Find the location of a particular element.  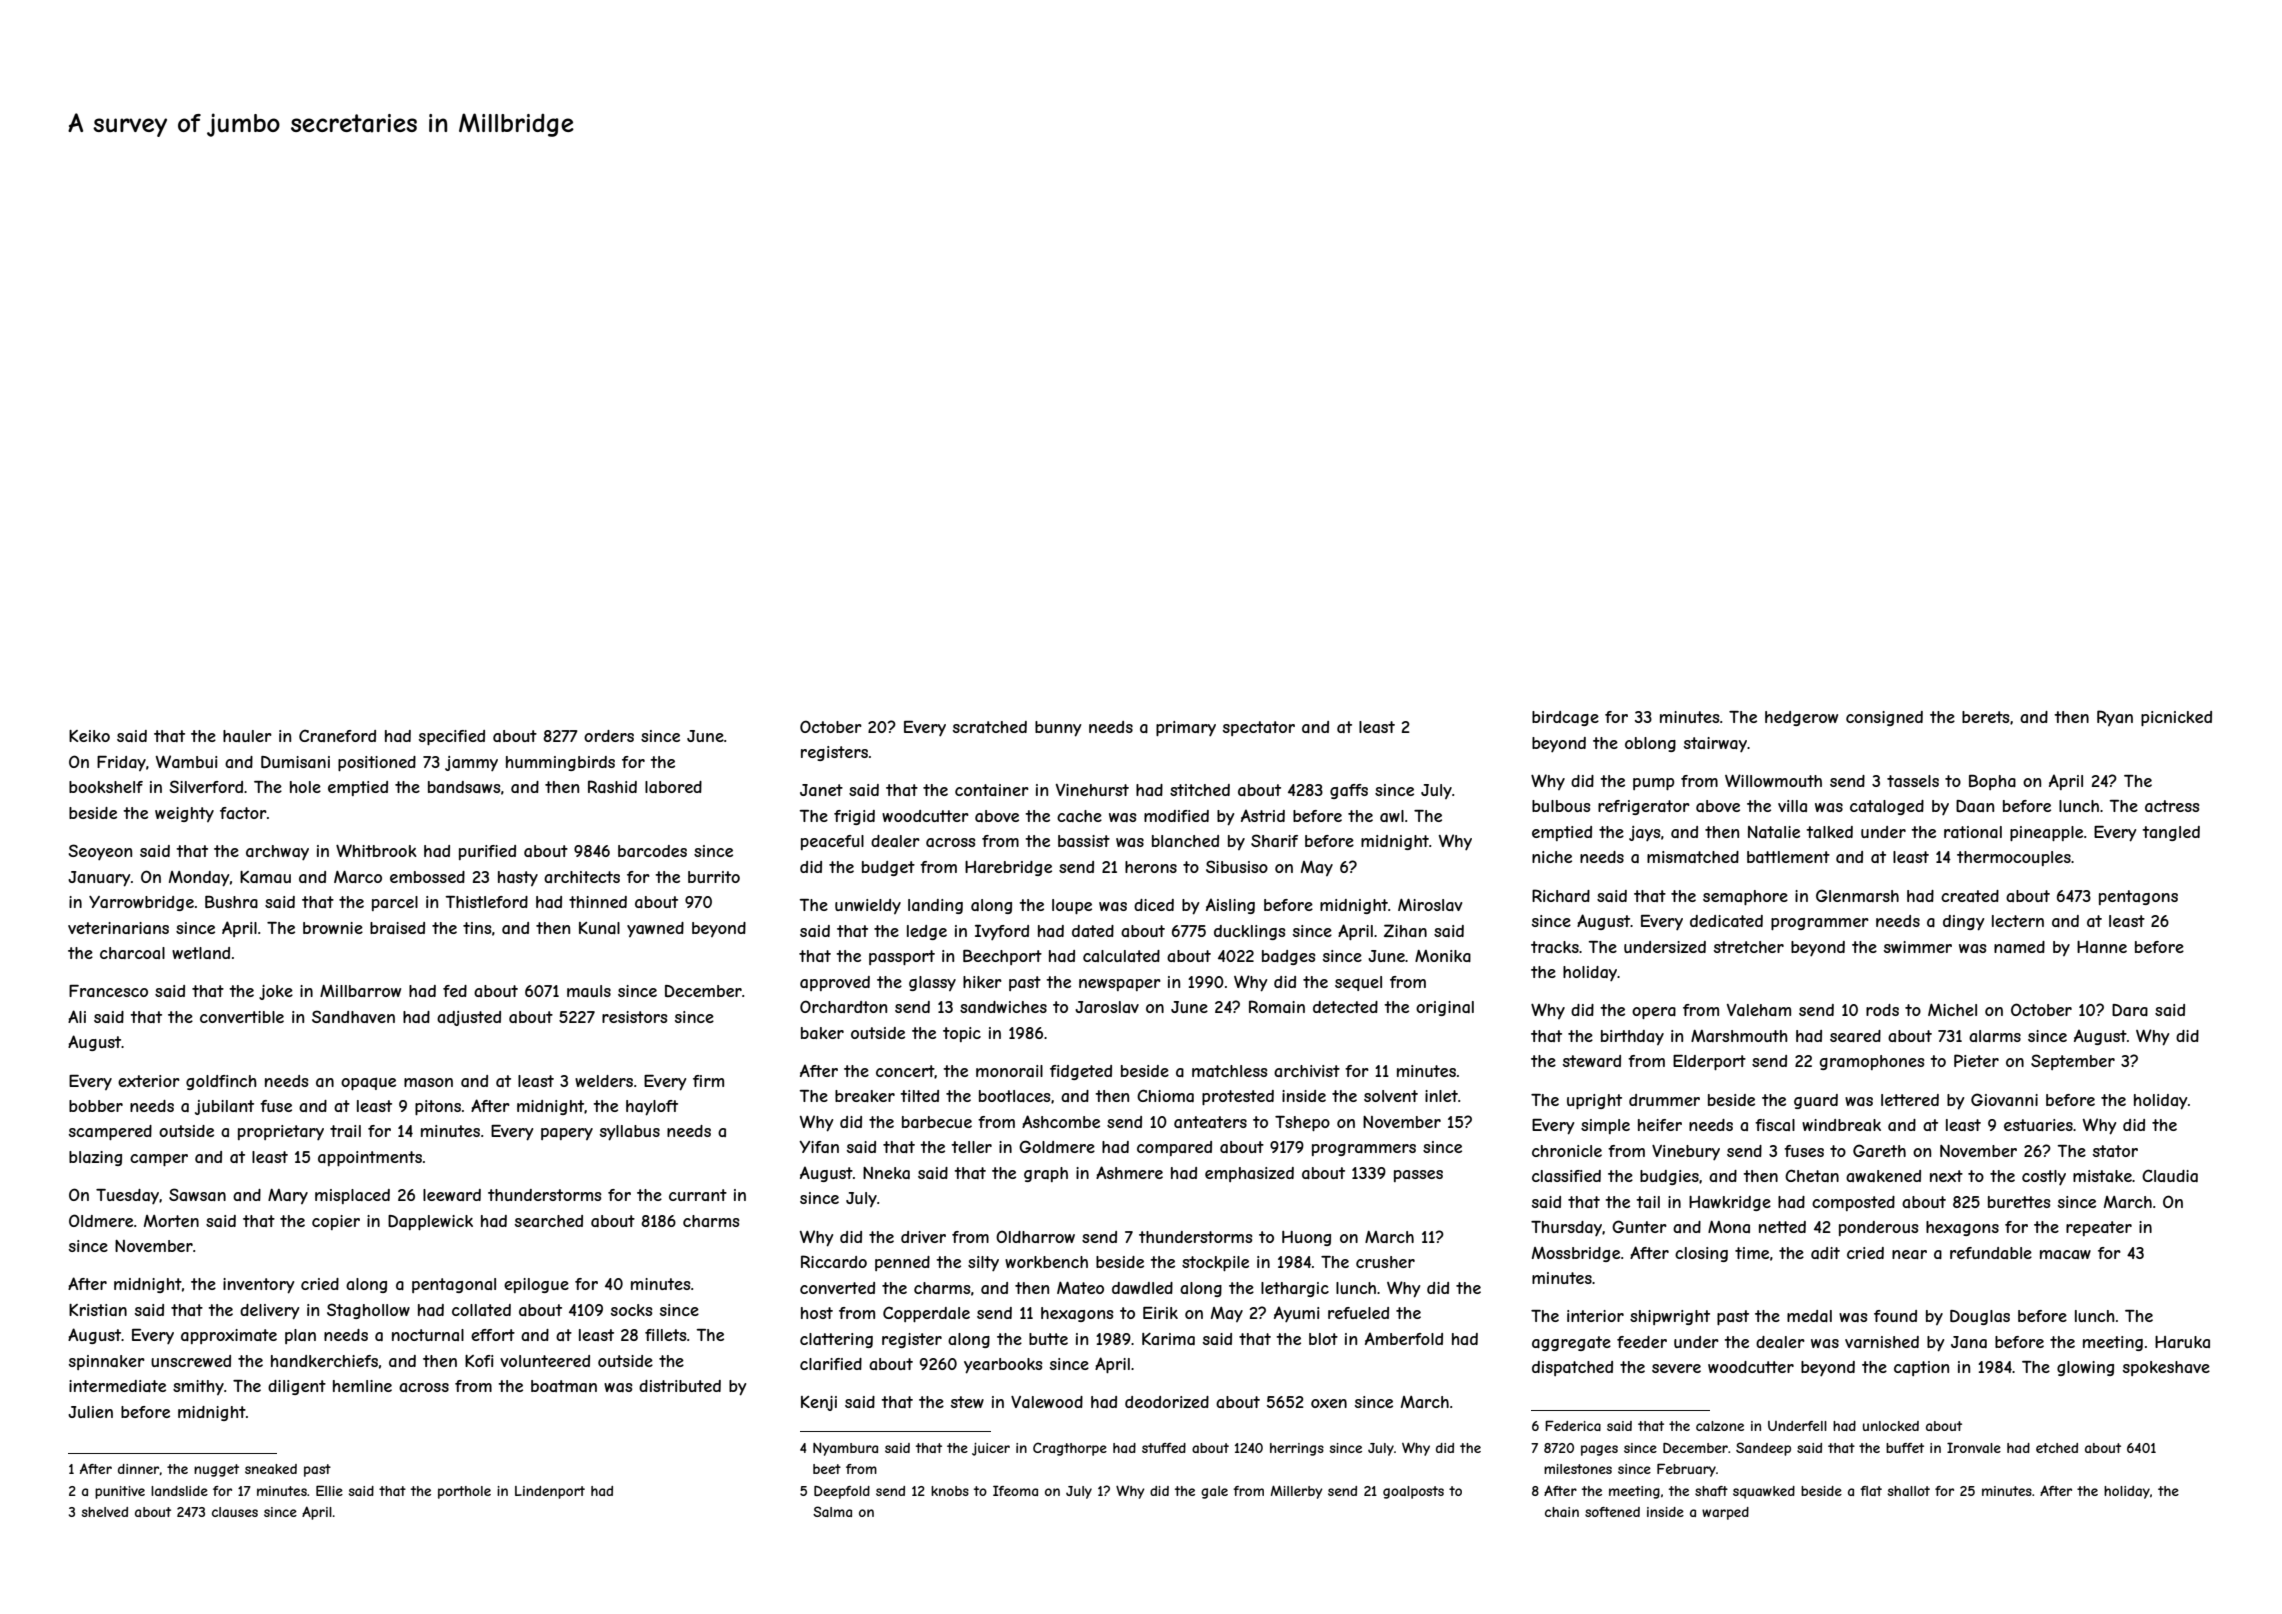

scratched is located at coordinates (990, 727).
